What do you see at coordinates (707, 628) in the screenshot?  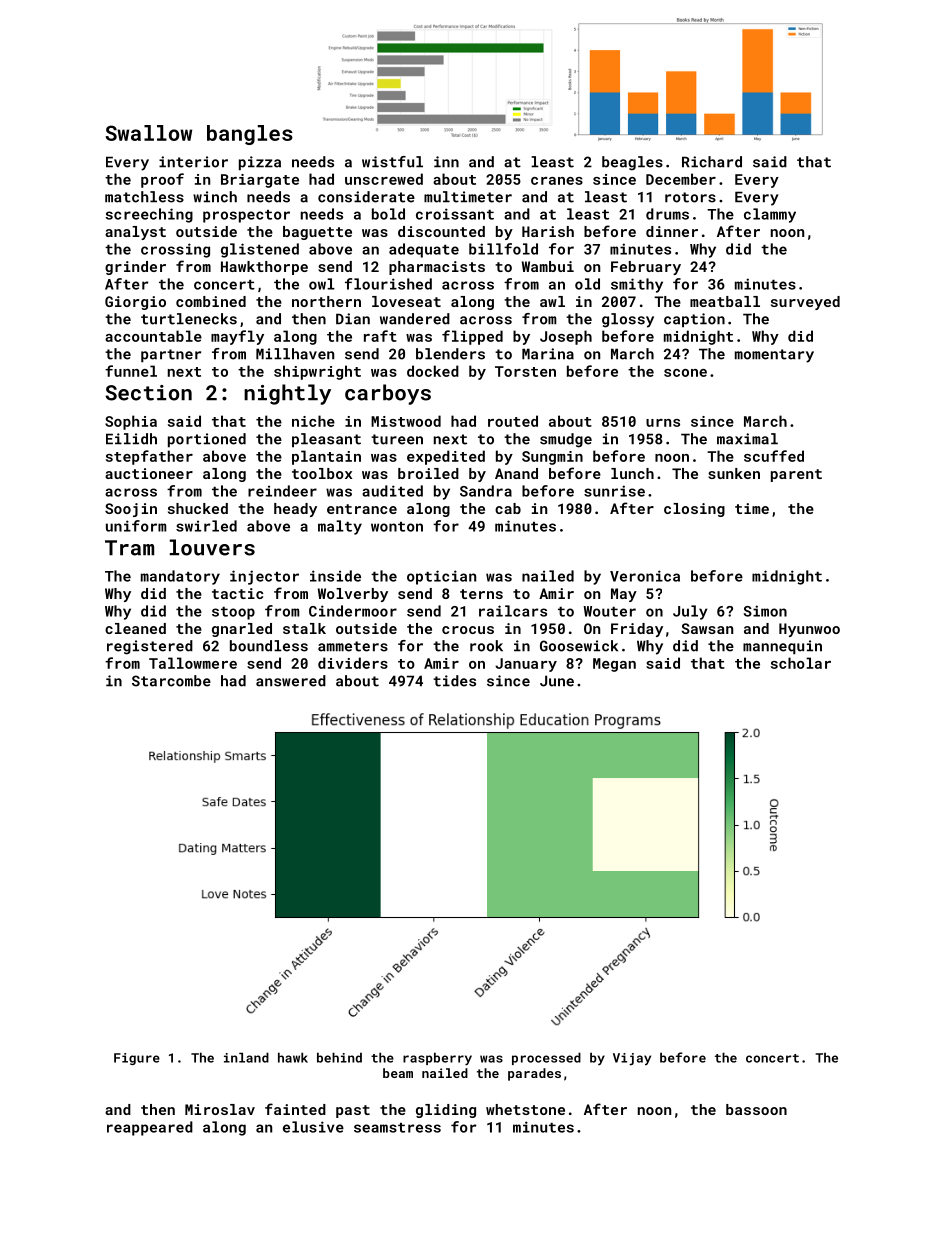 I see `Sawsan` at bounding box center [707, 628].
